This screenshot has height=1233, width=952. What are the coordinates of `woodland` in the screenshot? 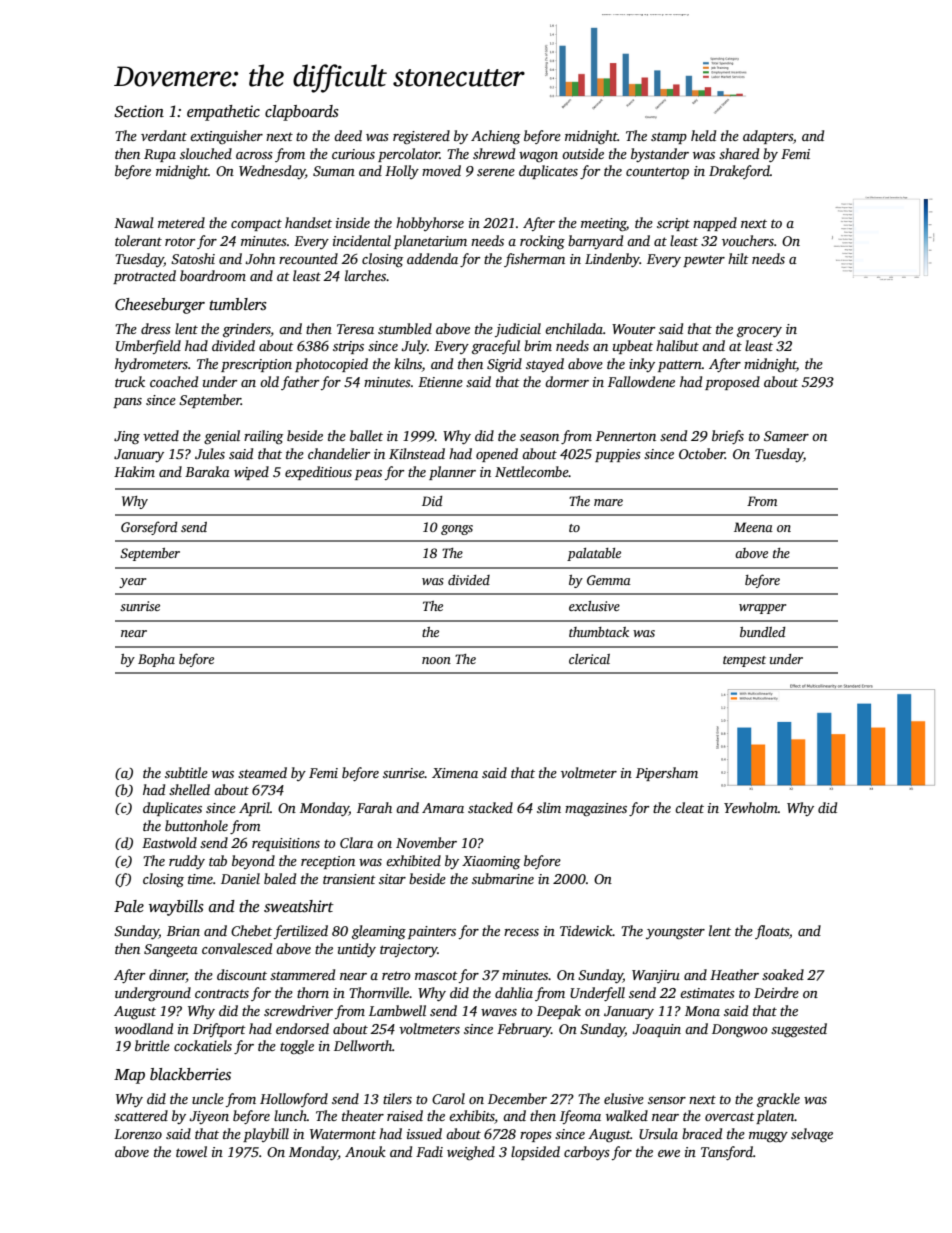 It's located at (144, 1028).
